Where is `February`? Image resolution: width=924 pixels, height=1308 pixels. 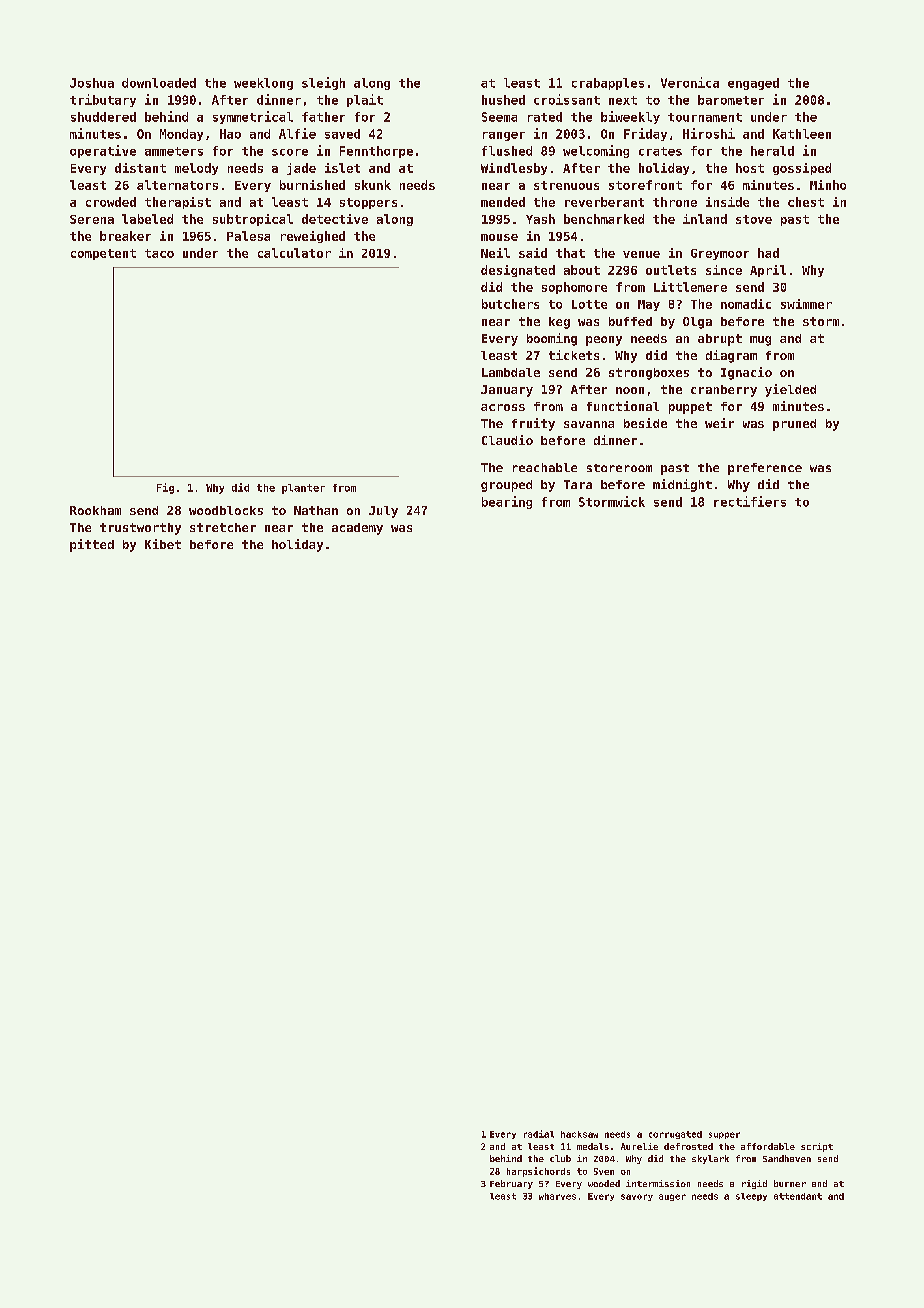 February is located at coordinates (511, 1184).
